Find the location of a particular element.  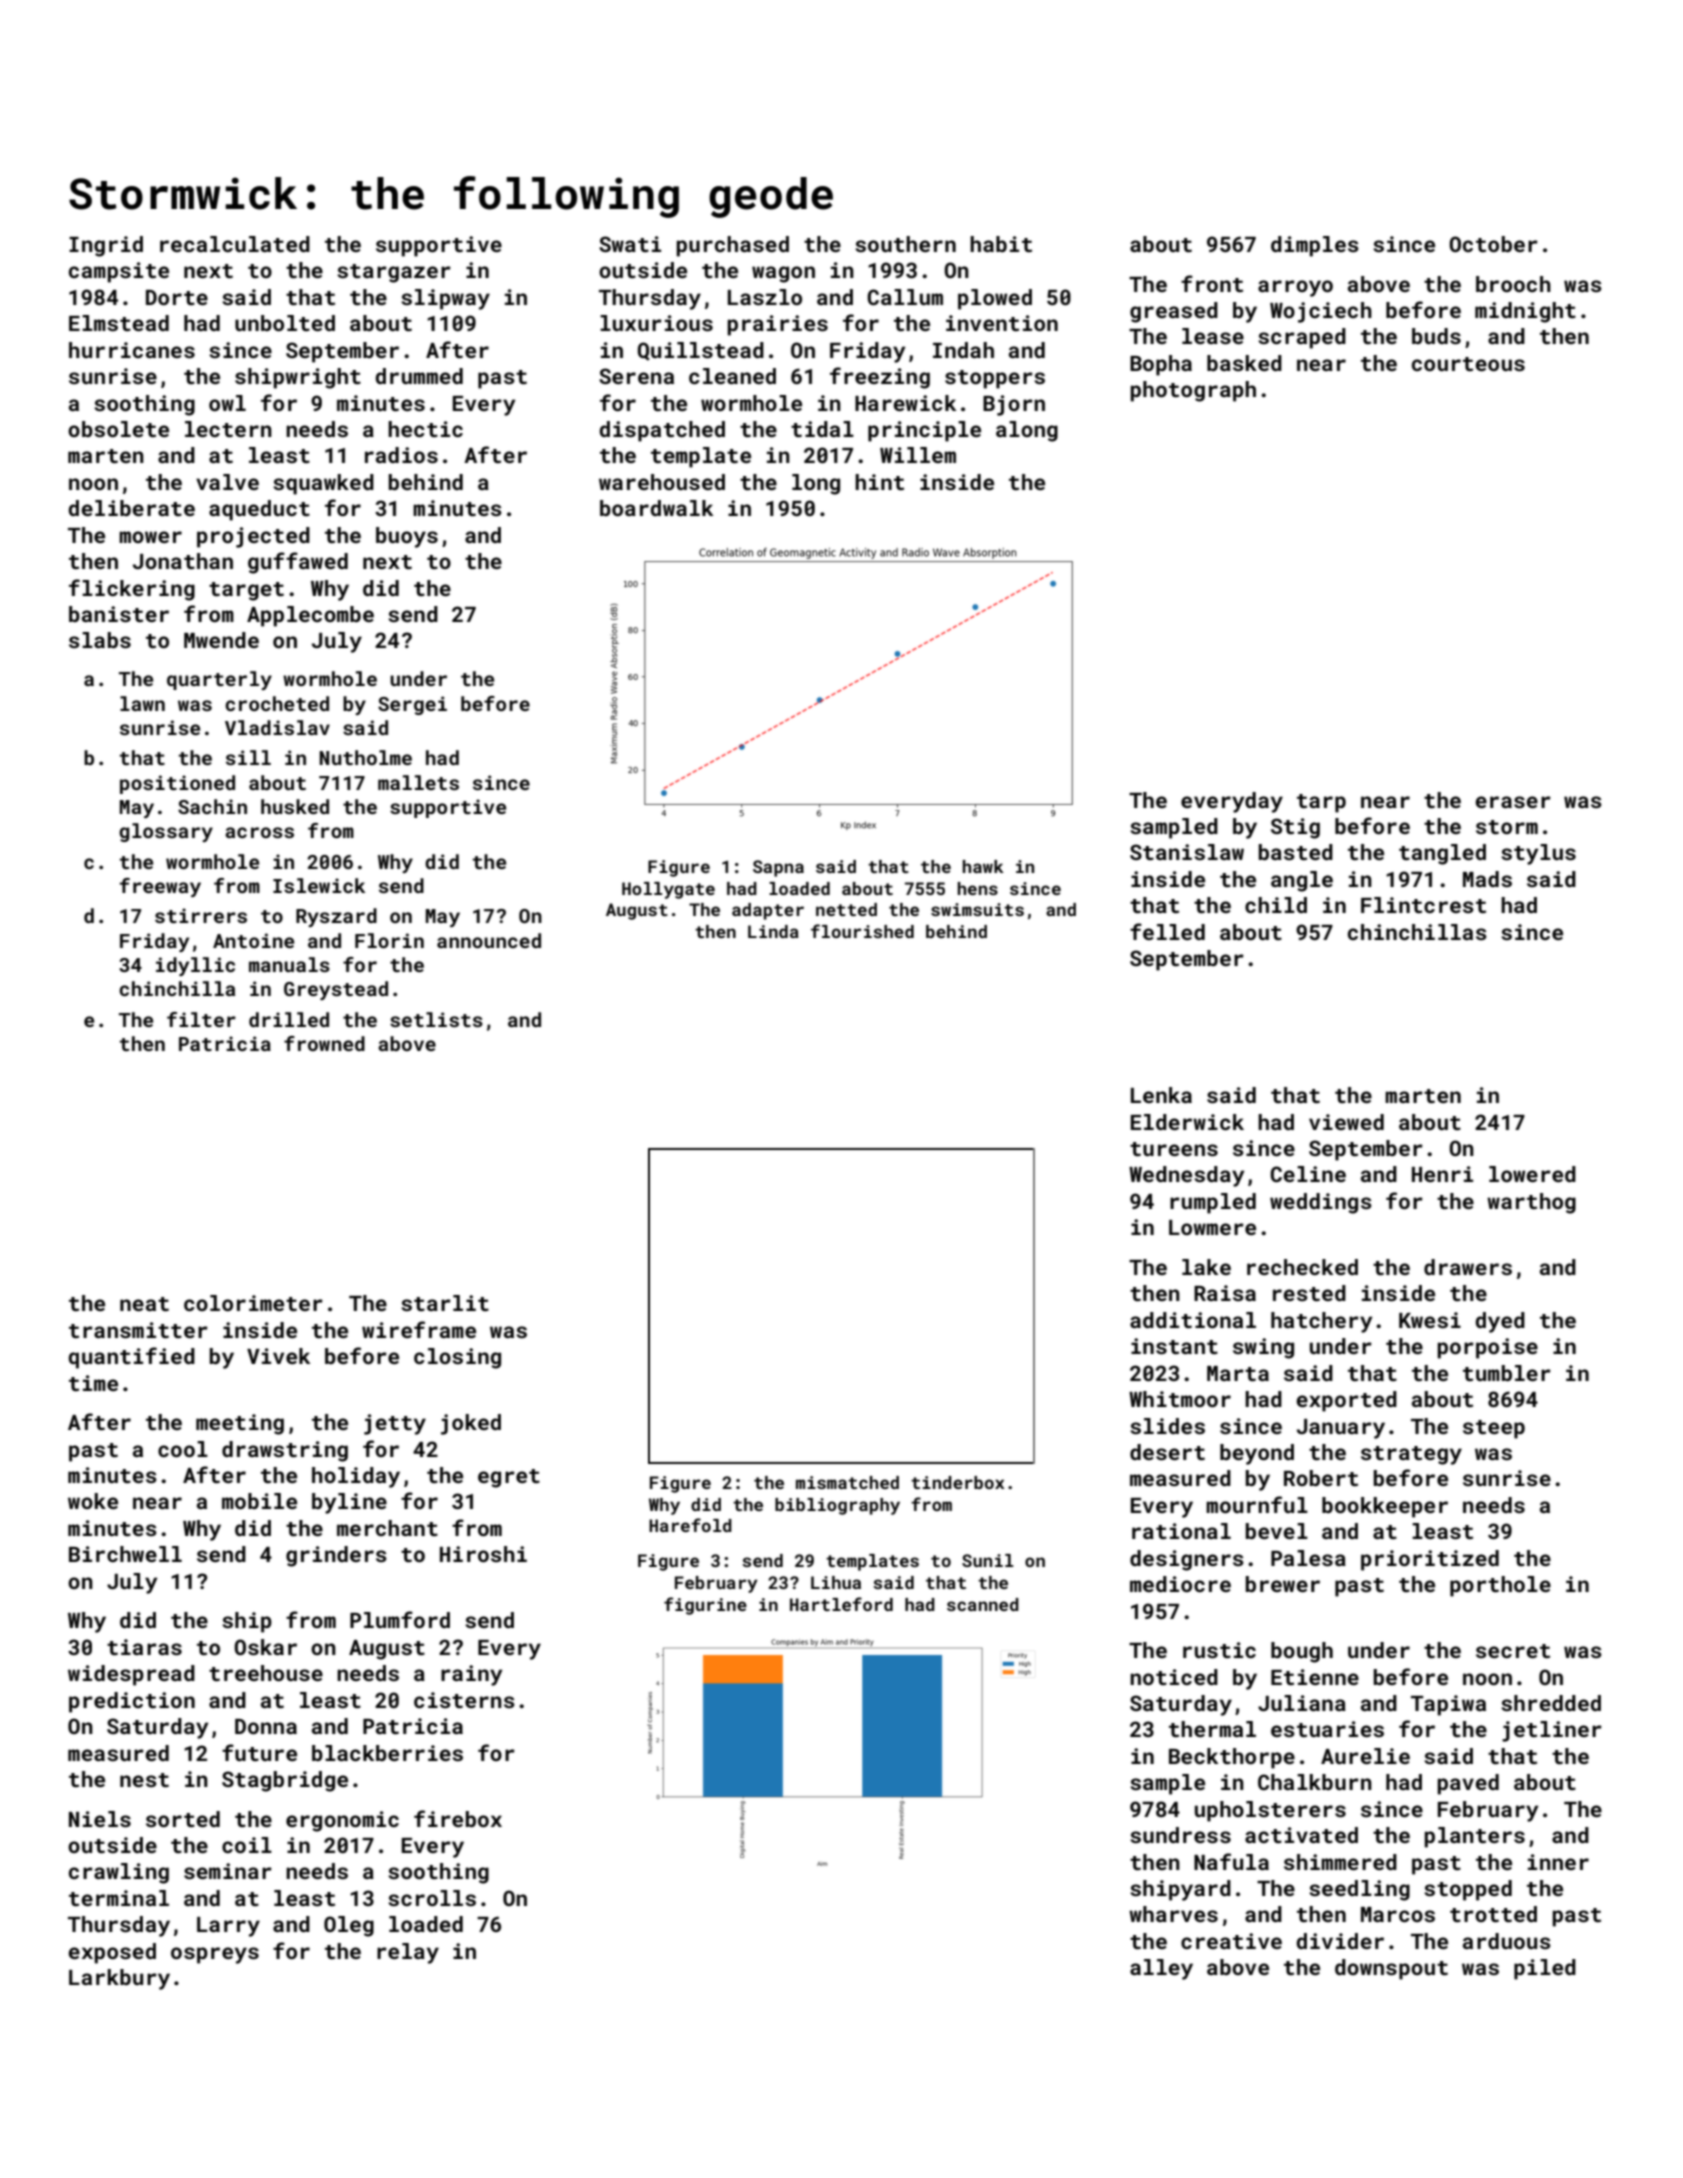

dispatched is located at coordinates (662, 431).
